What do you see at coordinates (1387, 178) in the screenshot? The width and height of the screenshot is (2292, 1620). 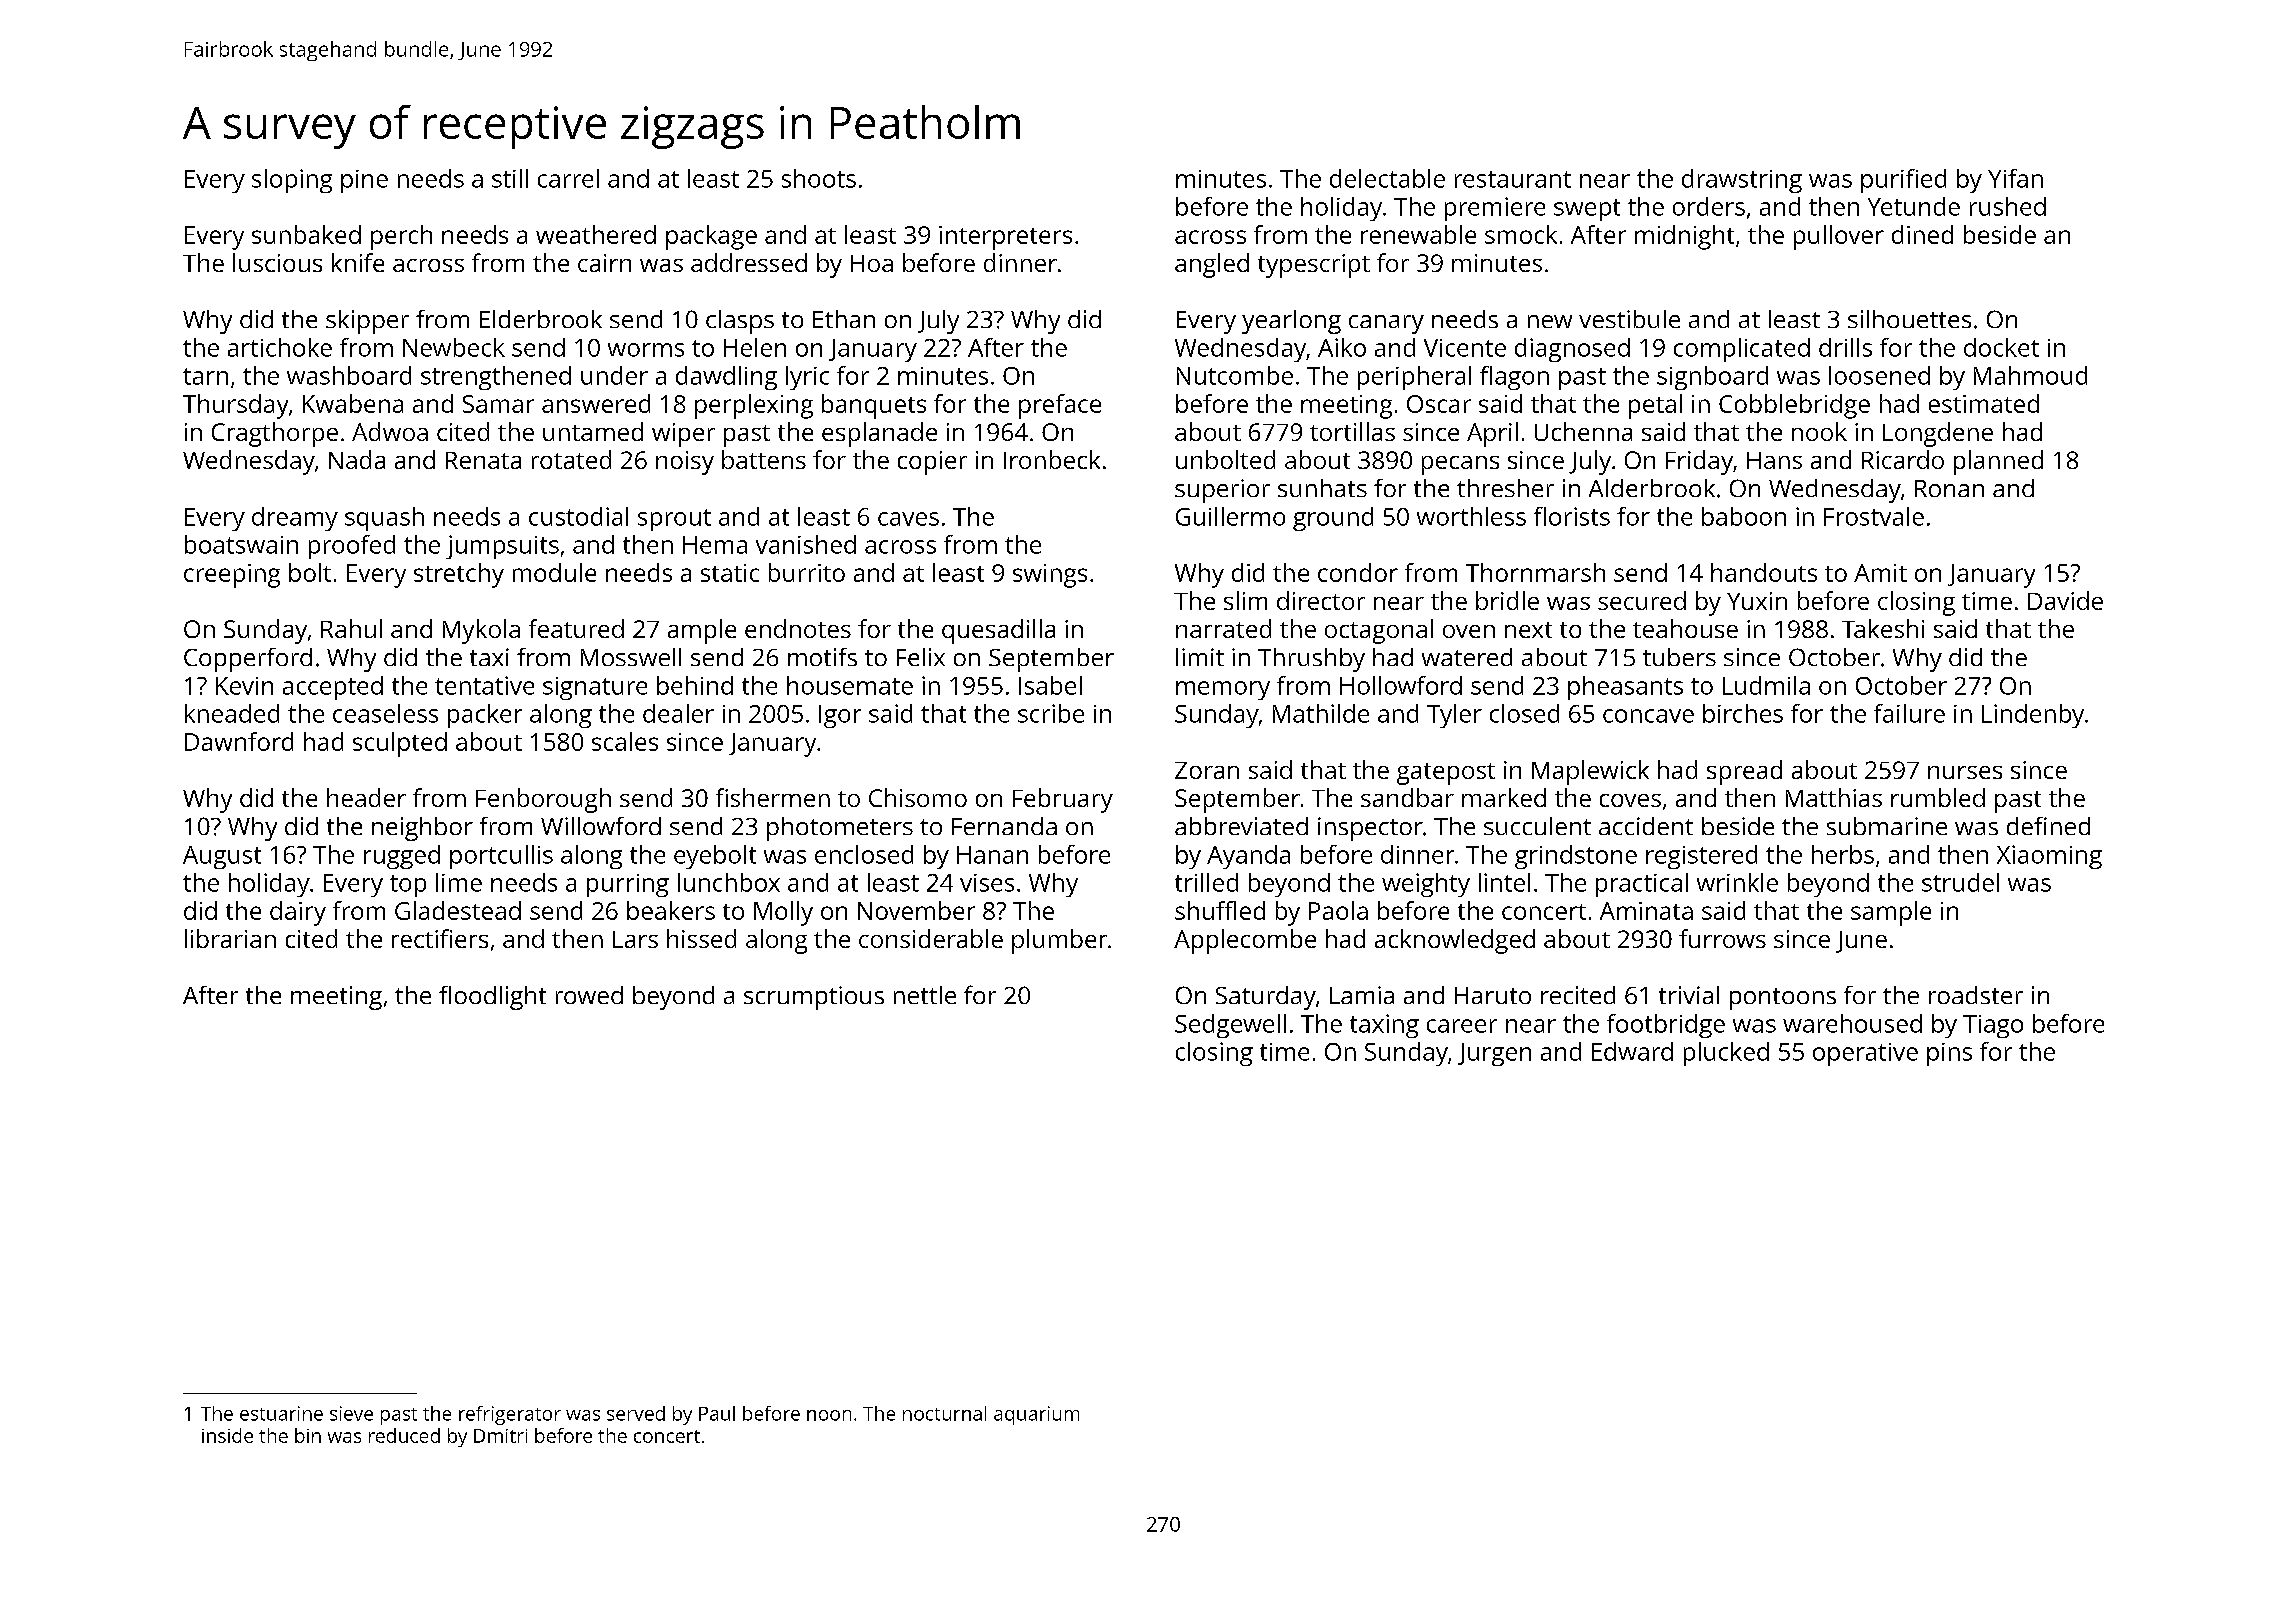 I see `delectable` at bounding box center [1387, 178].
